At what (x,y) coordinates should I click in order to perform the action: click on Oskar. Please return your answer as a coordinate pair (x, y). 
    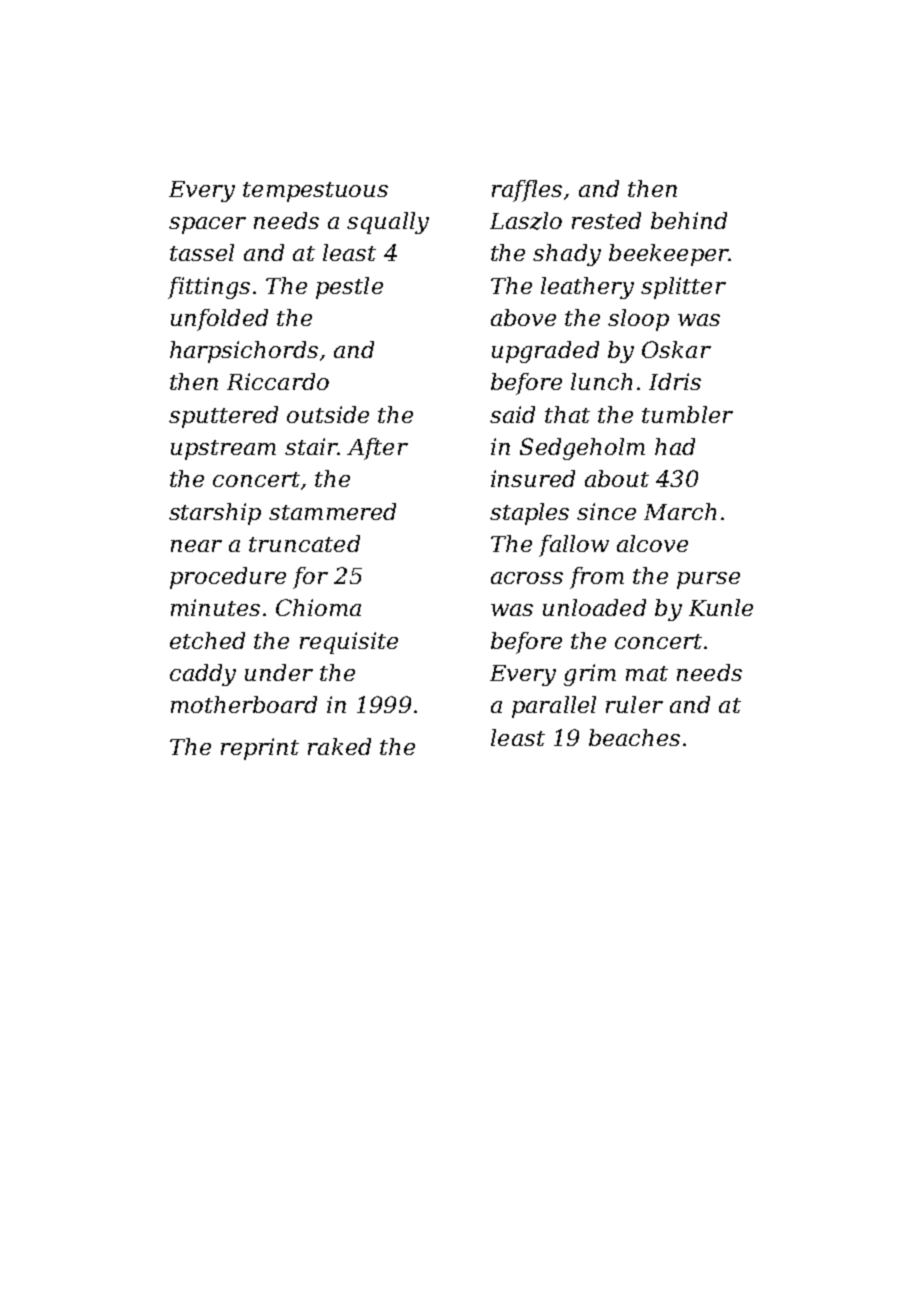
    Looking at the image, I should click on (676, 349).
